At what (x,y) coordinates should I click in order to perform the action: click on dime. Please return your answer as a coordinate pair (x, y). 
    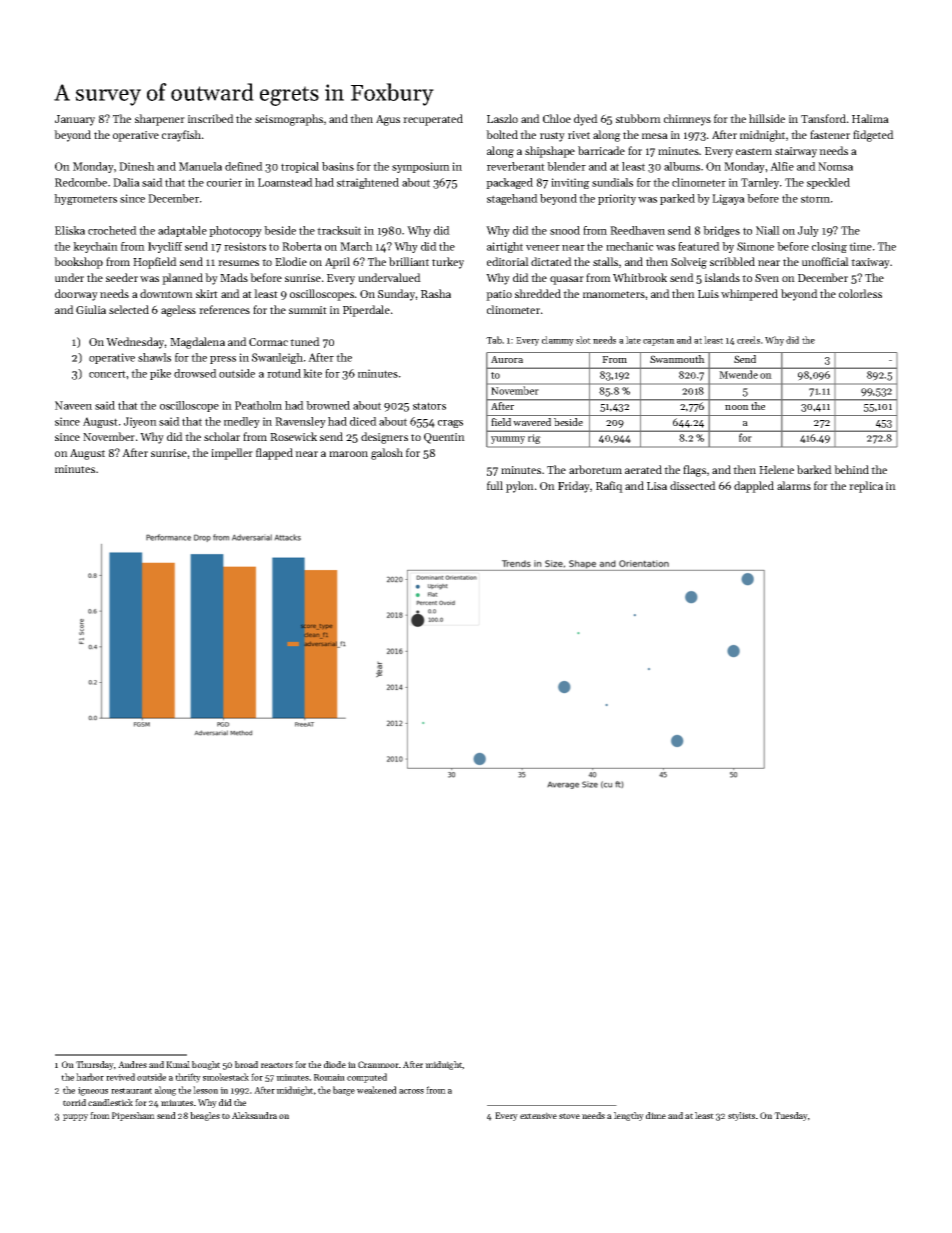
    Looking at the image, I should click on (656, 1115).
